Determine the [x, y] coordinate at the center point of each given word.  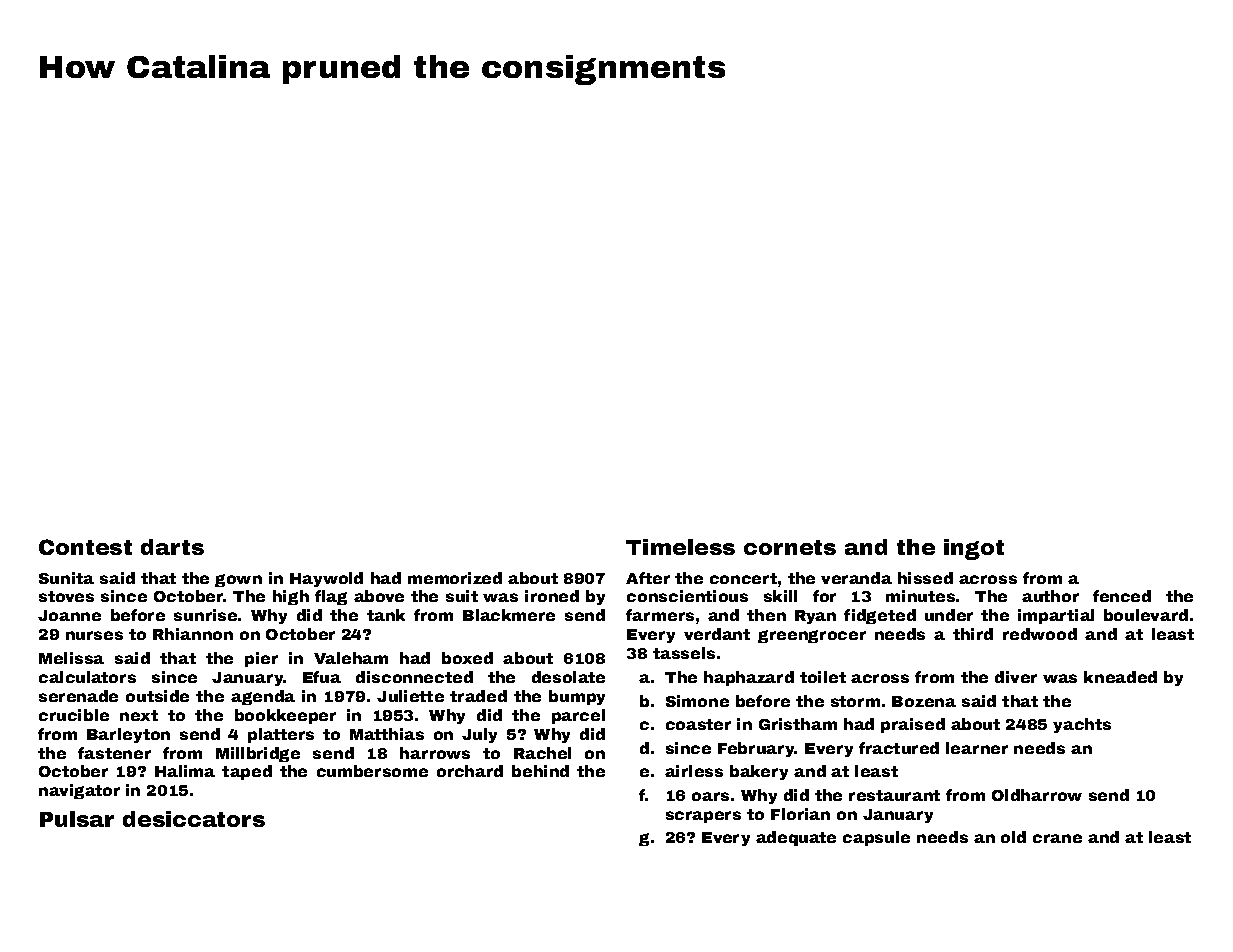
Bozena [924, 701]
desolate [568, 677]
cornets [790, 547]
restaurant [894, 795]
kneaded [1120, 677]
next [139, 715]
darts [172, 547]
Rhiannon [193, 634]
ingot [974, 549]
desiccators [194, 819]
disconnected [414, 677]
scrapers [703, 817]
